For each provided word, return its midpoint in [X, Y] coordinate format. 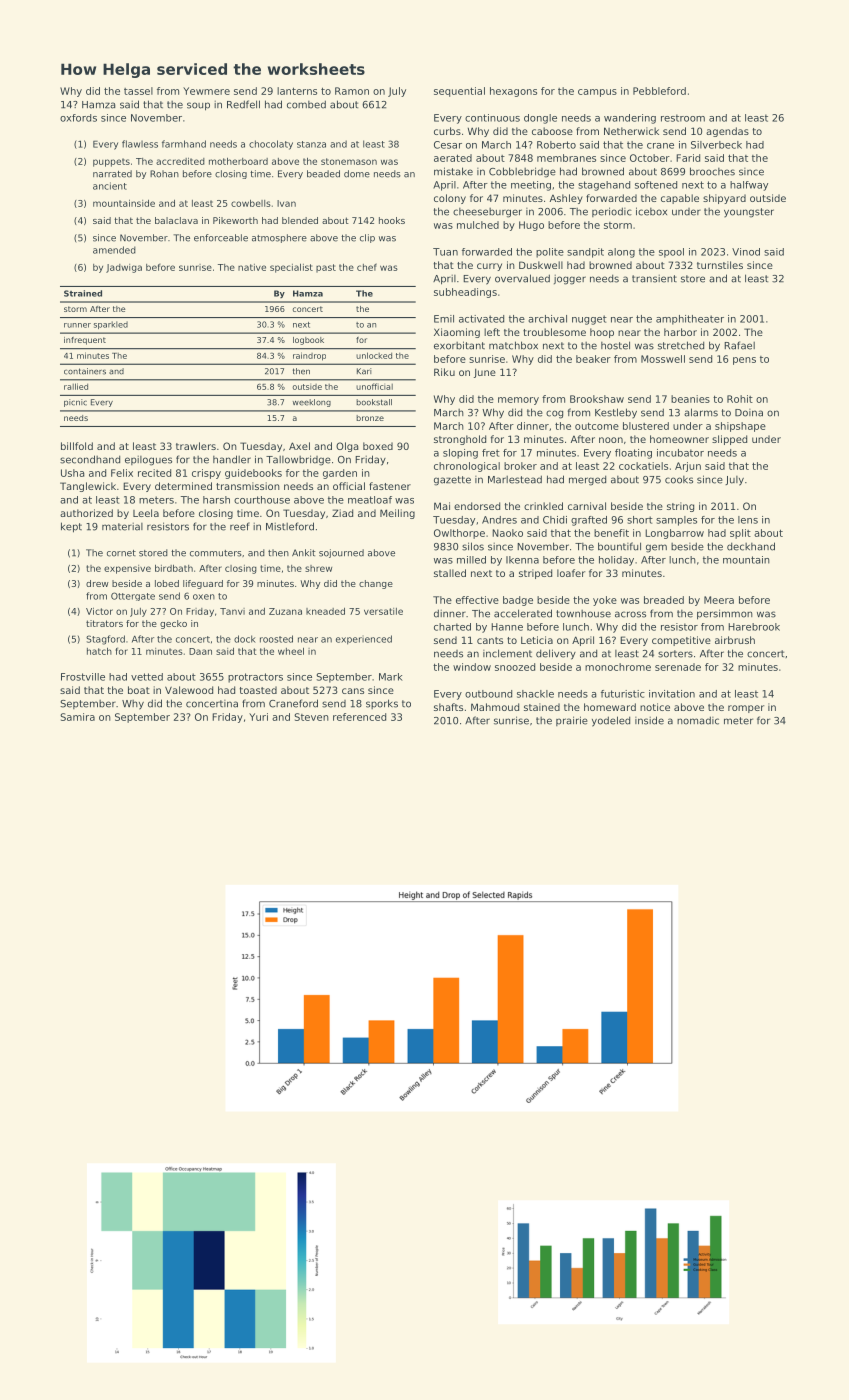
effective [477, 600]
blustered [646, 426]
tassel [138, 91]
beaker [593, 359]
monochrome [618, 667]
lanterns [297, 91]
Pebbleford [659, 91]
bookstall [374, 402]
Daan [200, 651]
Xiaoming [457, 333]
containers [85, 371]
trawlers [196, 446]
